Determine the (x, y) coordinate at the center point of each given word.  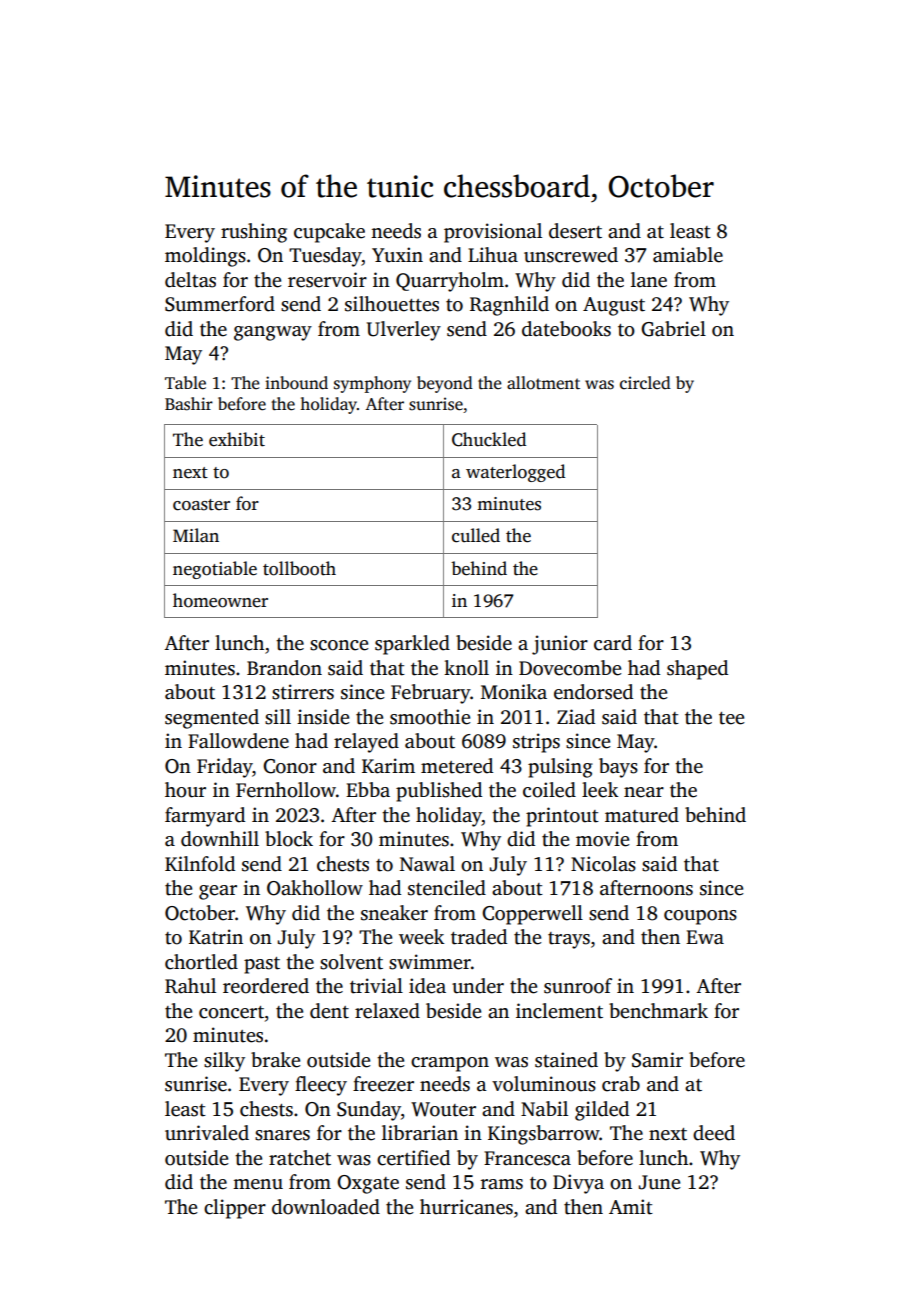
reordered (266, 986)
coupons (700, 917)
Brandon (284, 668)
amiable (688, 255)
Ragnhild (509, 306)
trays (569, 940)
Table (185, 383)
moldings (205, 257)
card (613, 643)
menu (258, 1184)
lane (649, 280)
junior (560, 645)
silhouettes (392, 304)
